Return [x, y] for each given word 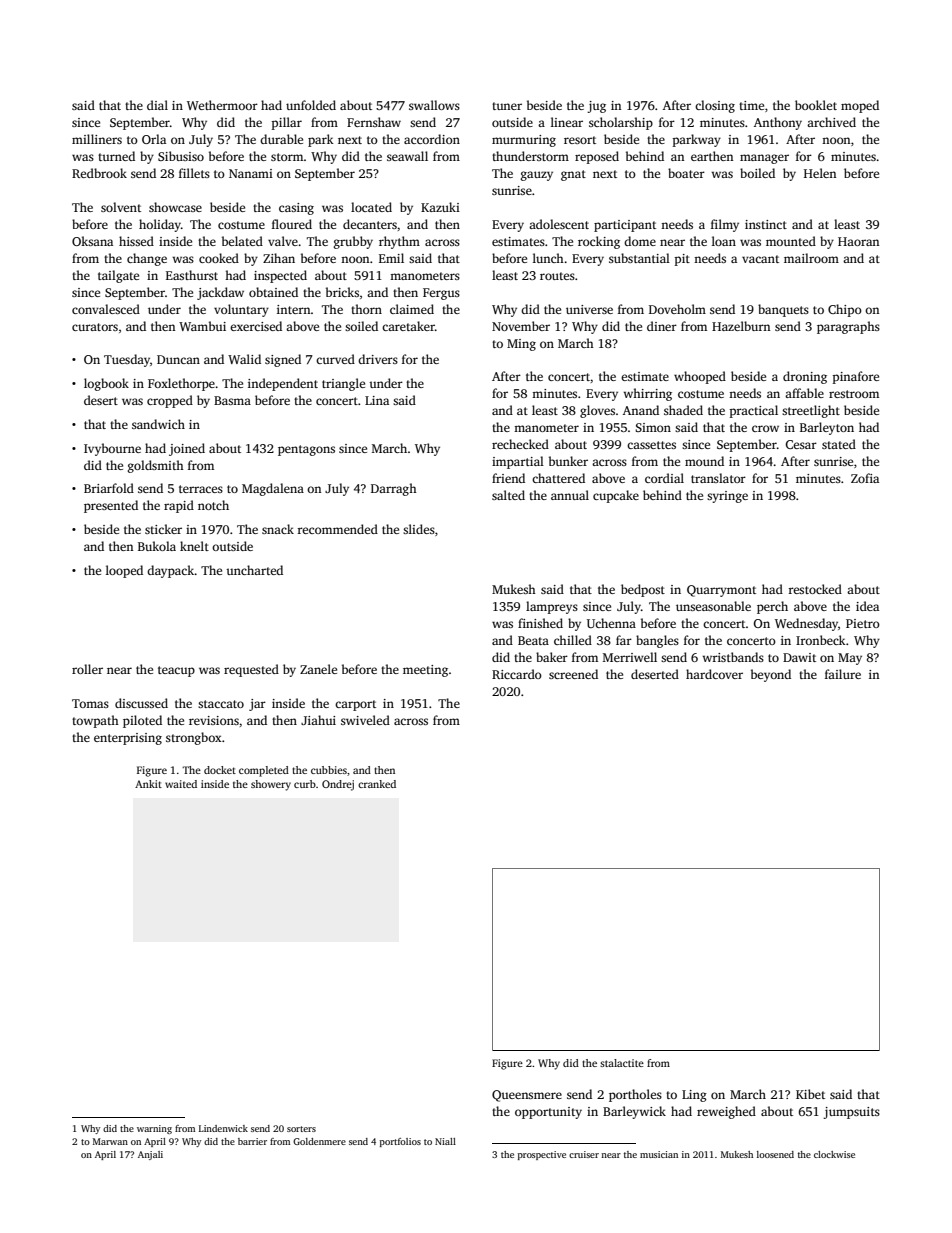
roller [87, 669]
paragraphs [848, 327]
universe [589, 309]
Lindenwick [223, 1128]
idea [867, 606]
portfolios [400, 1142]
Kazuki [440, 207]
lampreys [552, 607]
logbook [106, 384]
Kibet [810, 1094]
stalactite [622, 1063]
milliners [97, 139]
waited [181, 784]
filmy [725, 225]
